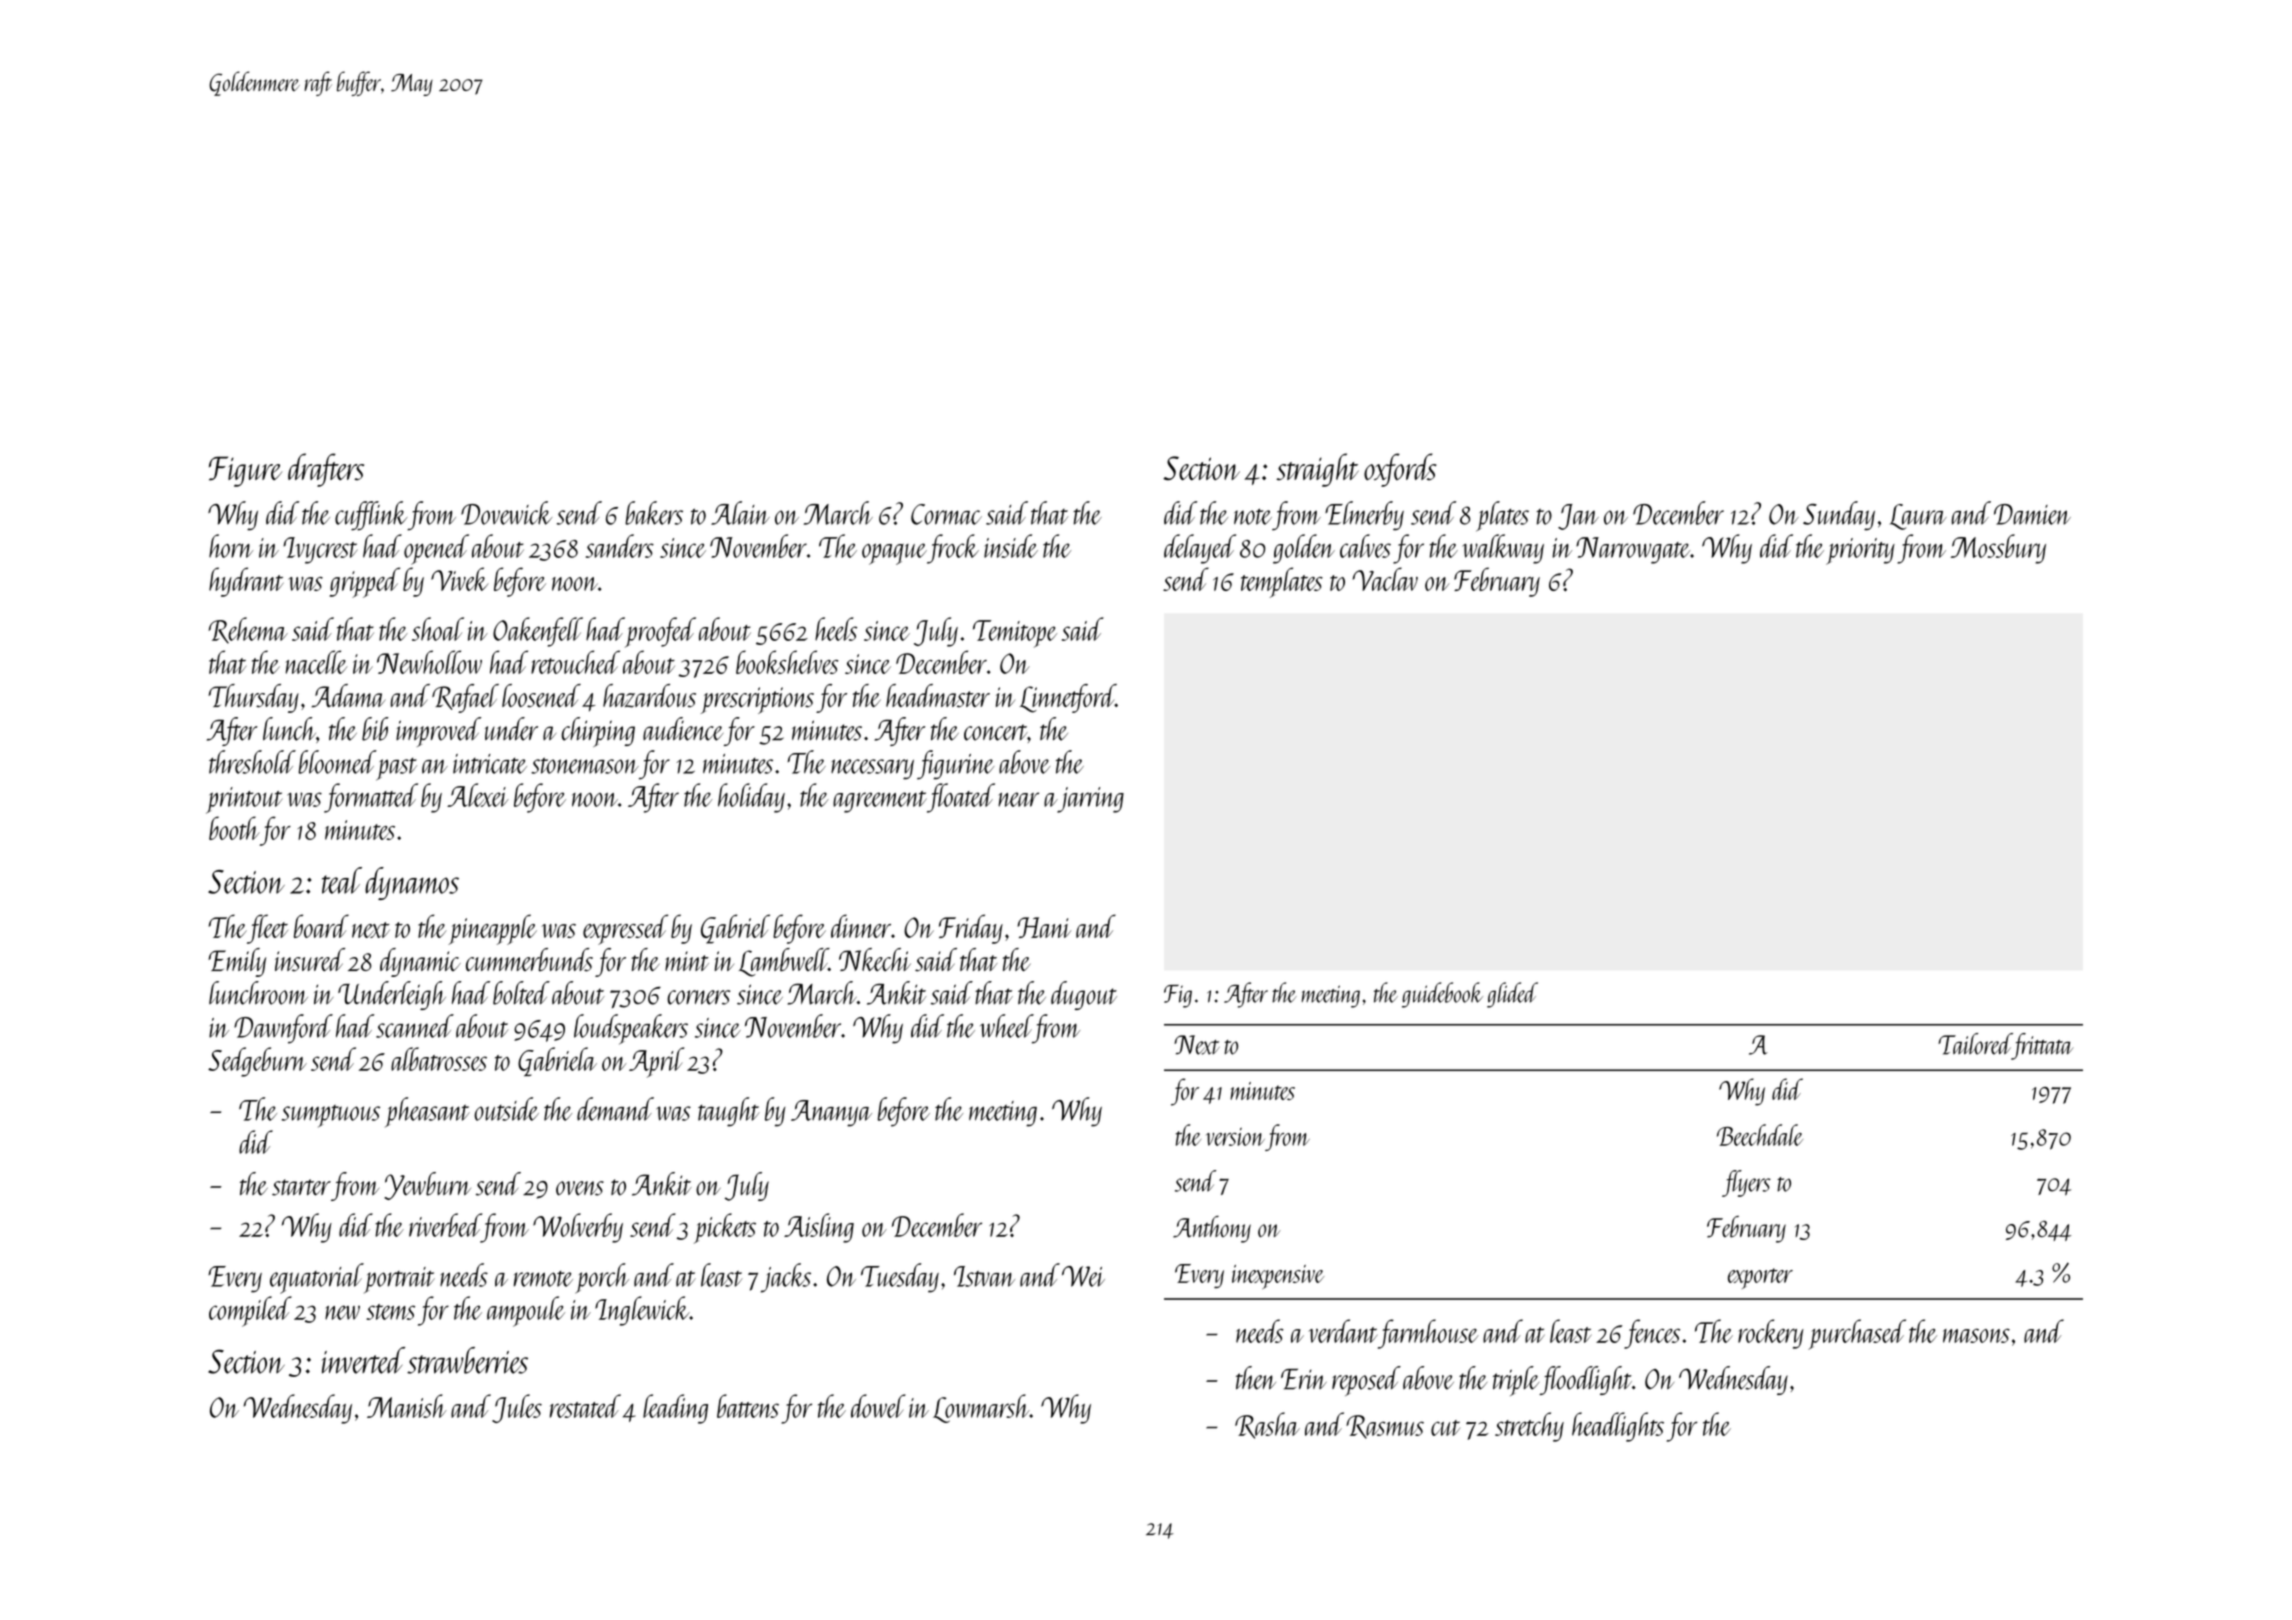  I want to click on straight, so click(1317, 470).
